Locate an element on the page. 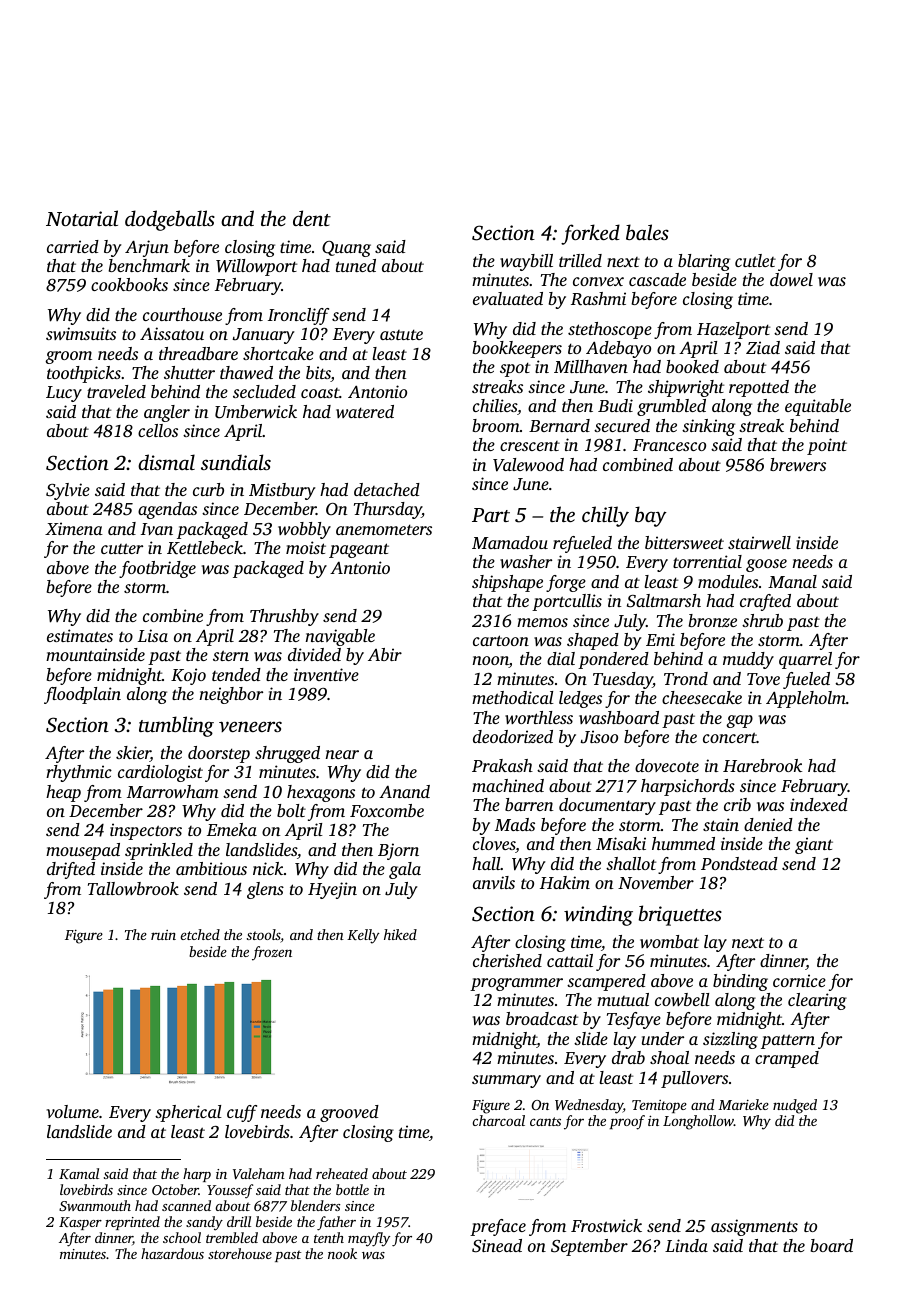  indexed is located at coordinates (819, 804).
